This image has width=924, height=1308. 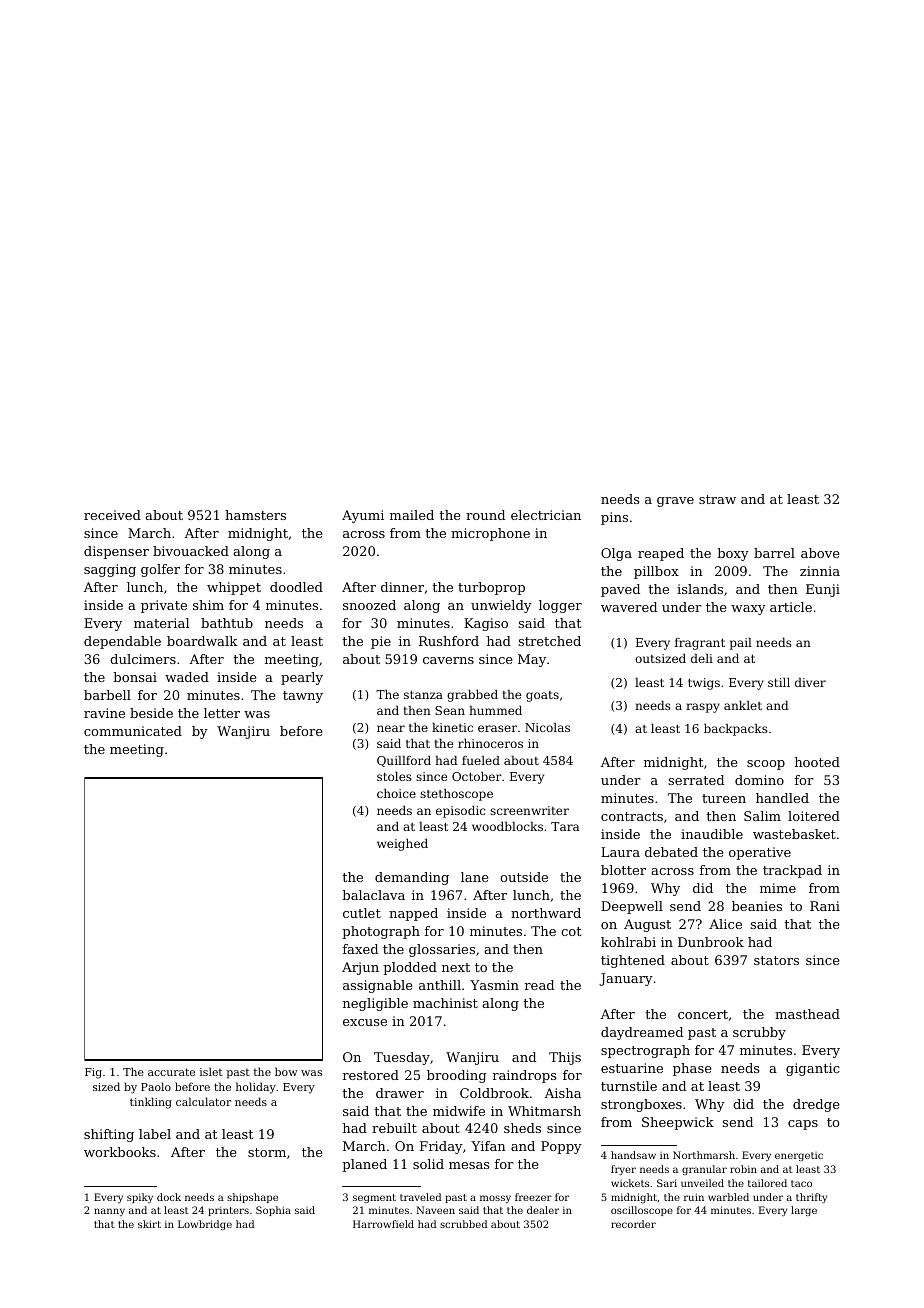 I want to click on hamsters, so click(x=255, y=515).
